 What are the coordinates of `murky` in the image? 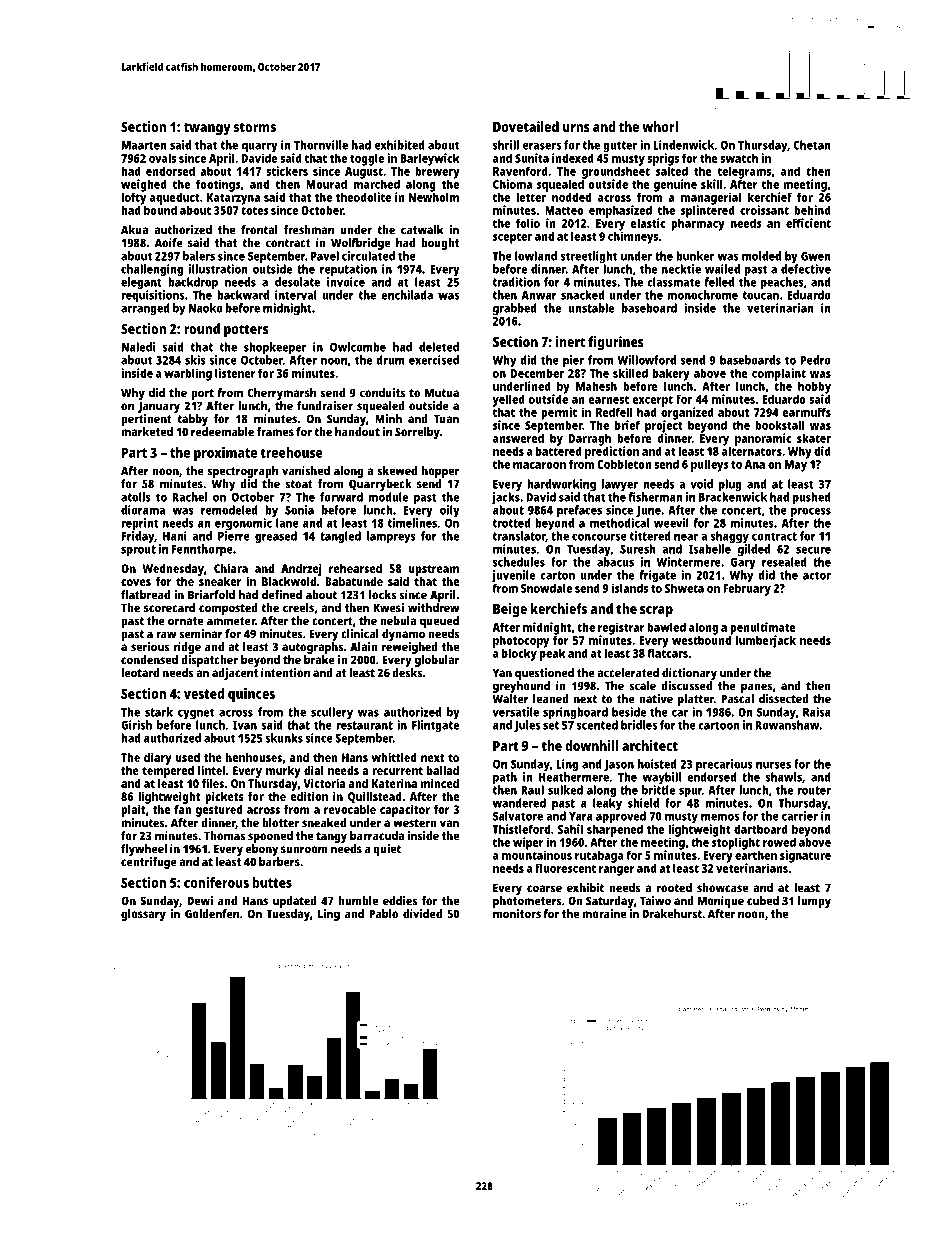 It's located at (283, 772).
